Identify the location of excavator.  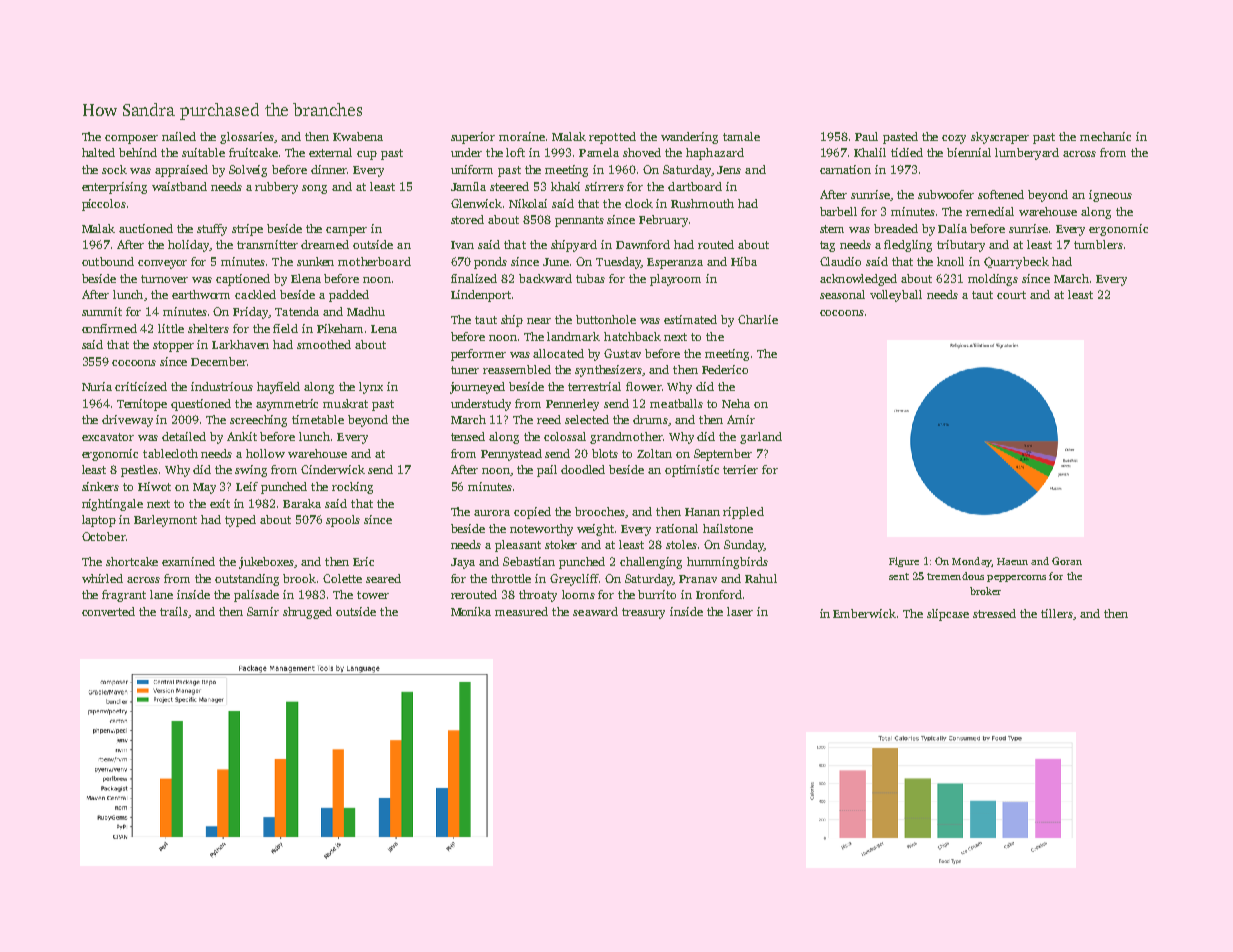
(108, 437).
